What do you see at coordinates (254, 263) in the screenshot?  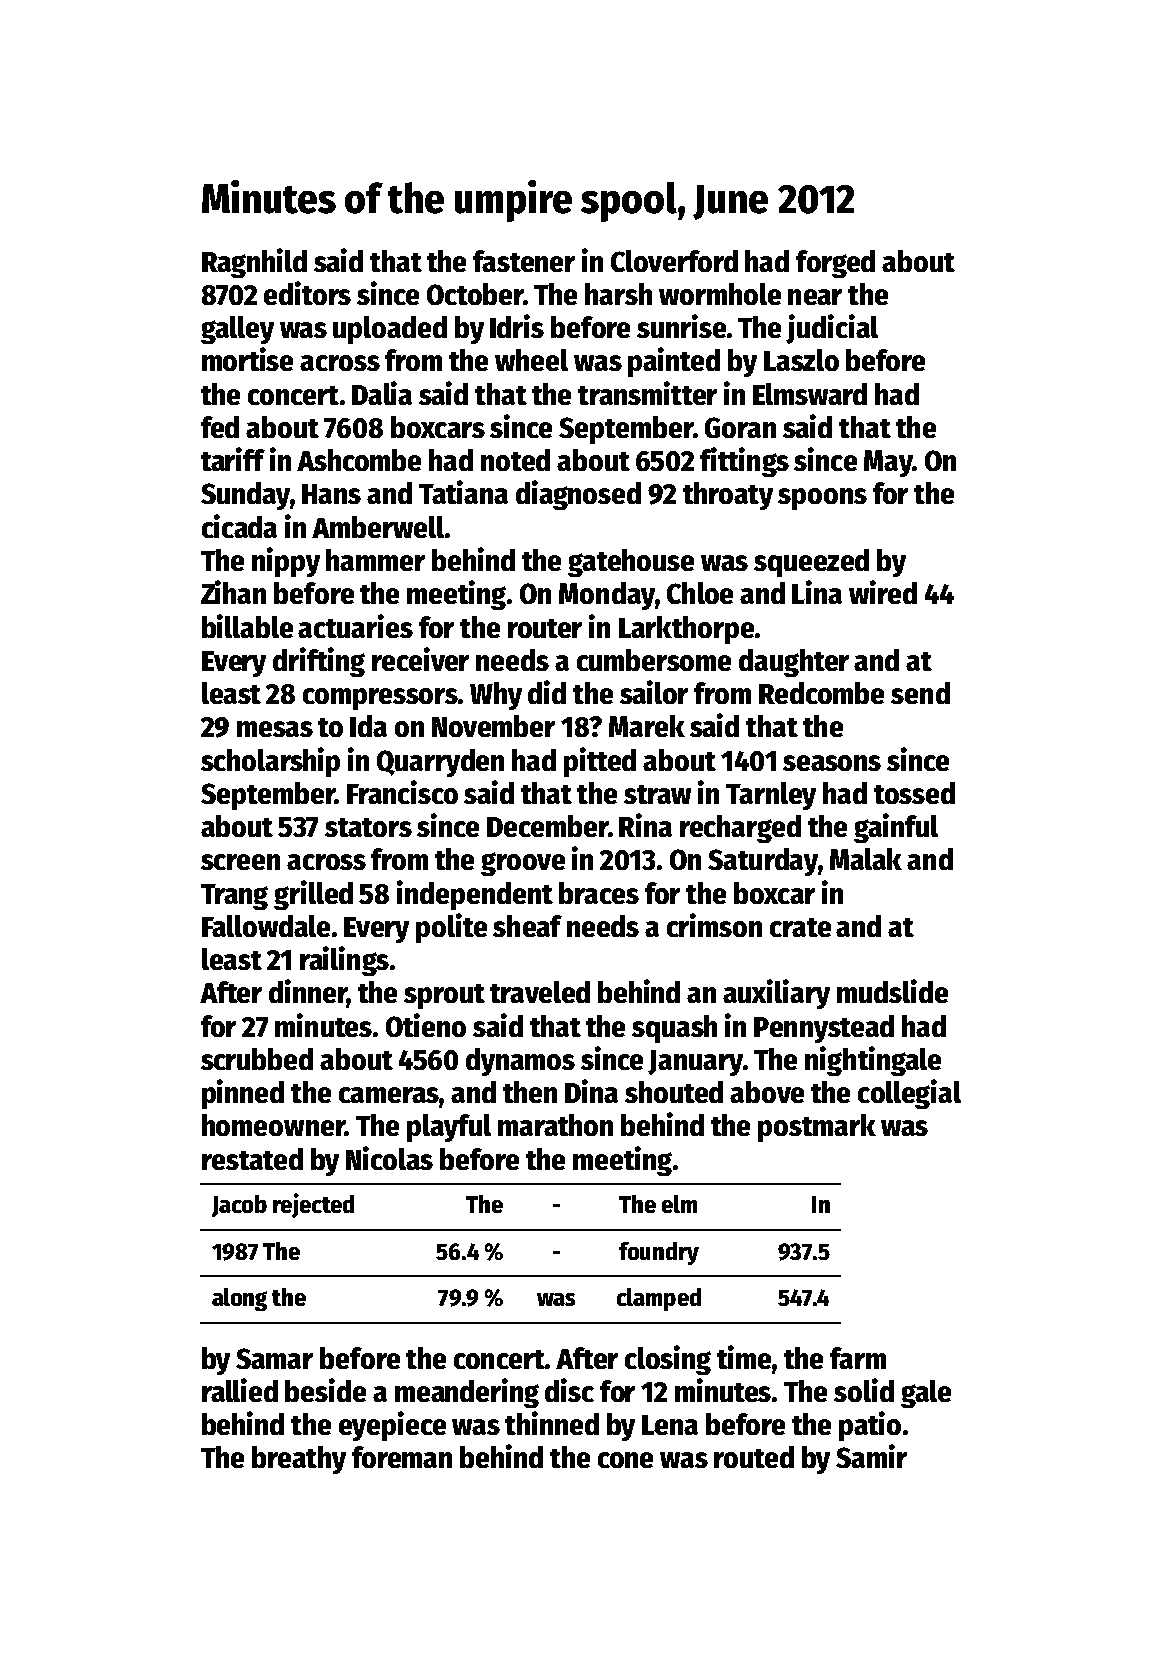 I see `Ragnhild` at bounding box center [254, 263].
